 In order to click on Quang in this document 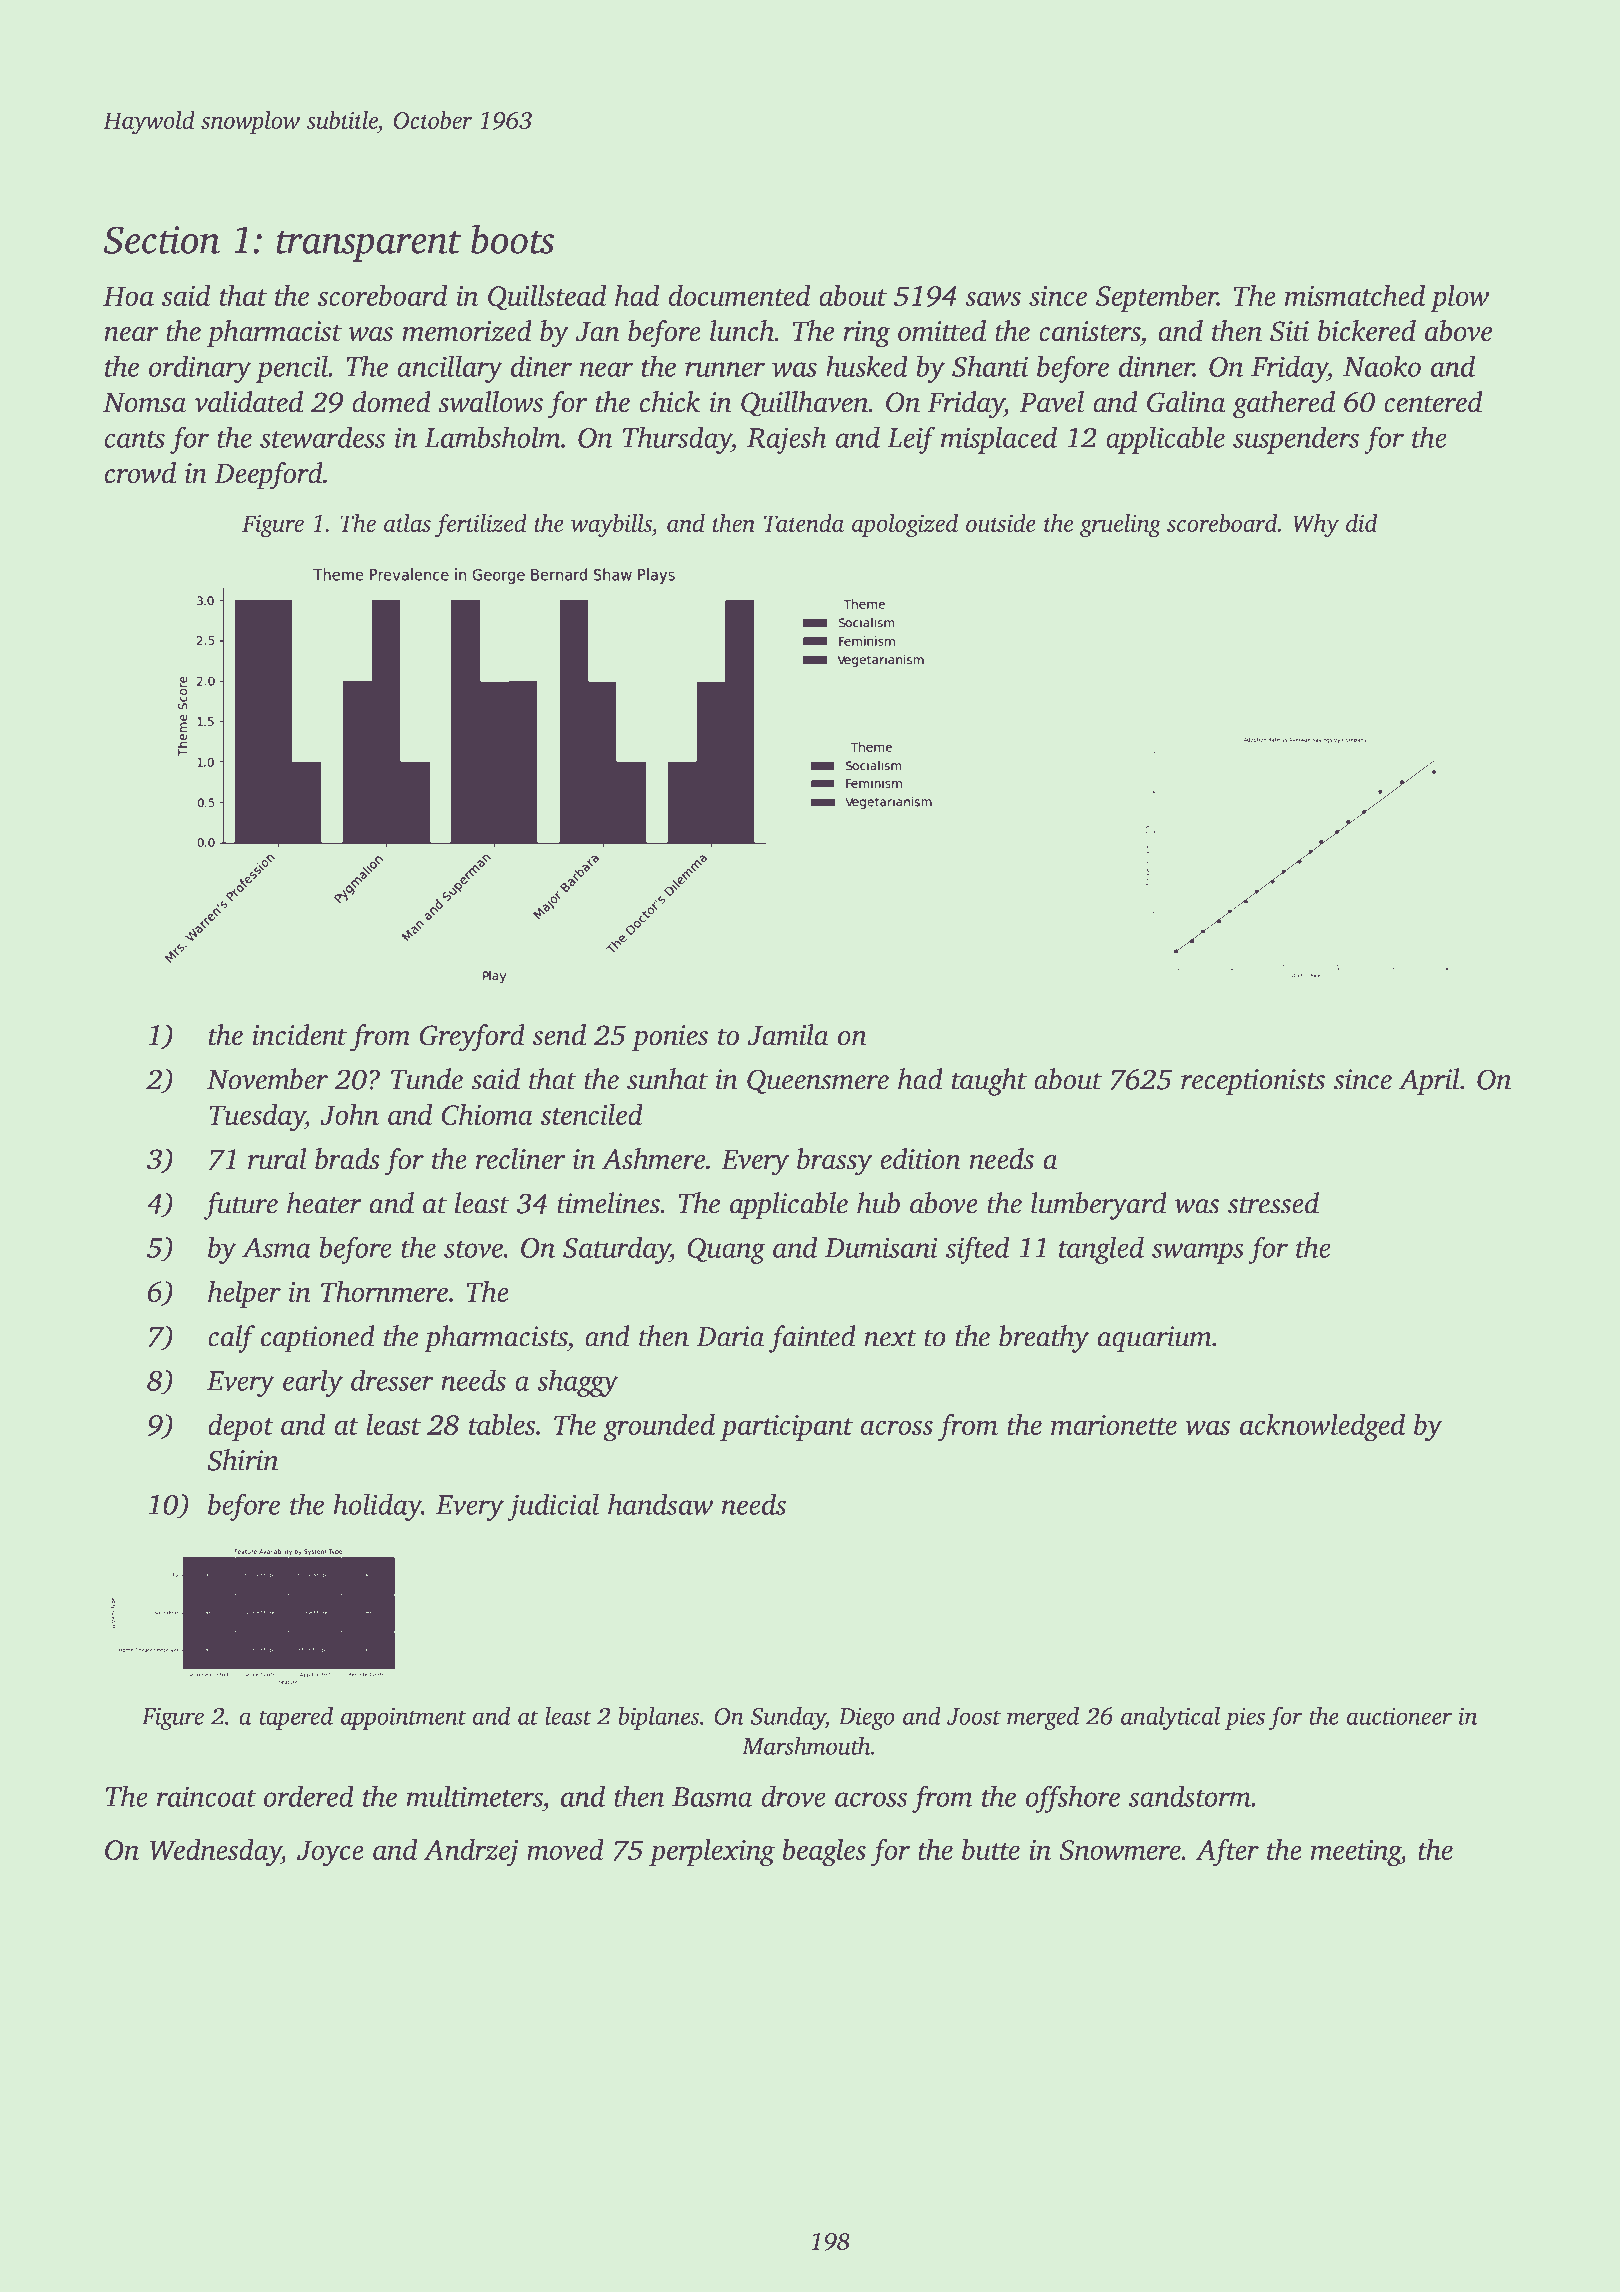, I will do `click(726, 1251)`.
